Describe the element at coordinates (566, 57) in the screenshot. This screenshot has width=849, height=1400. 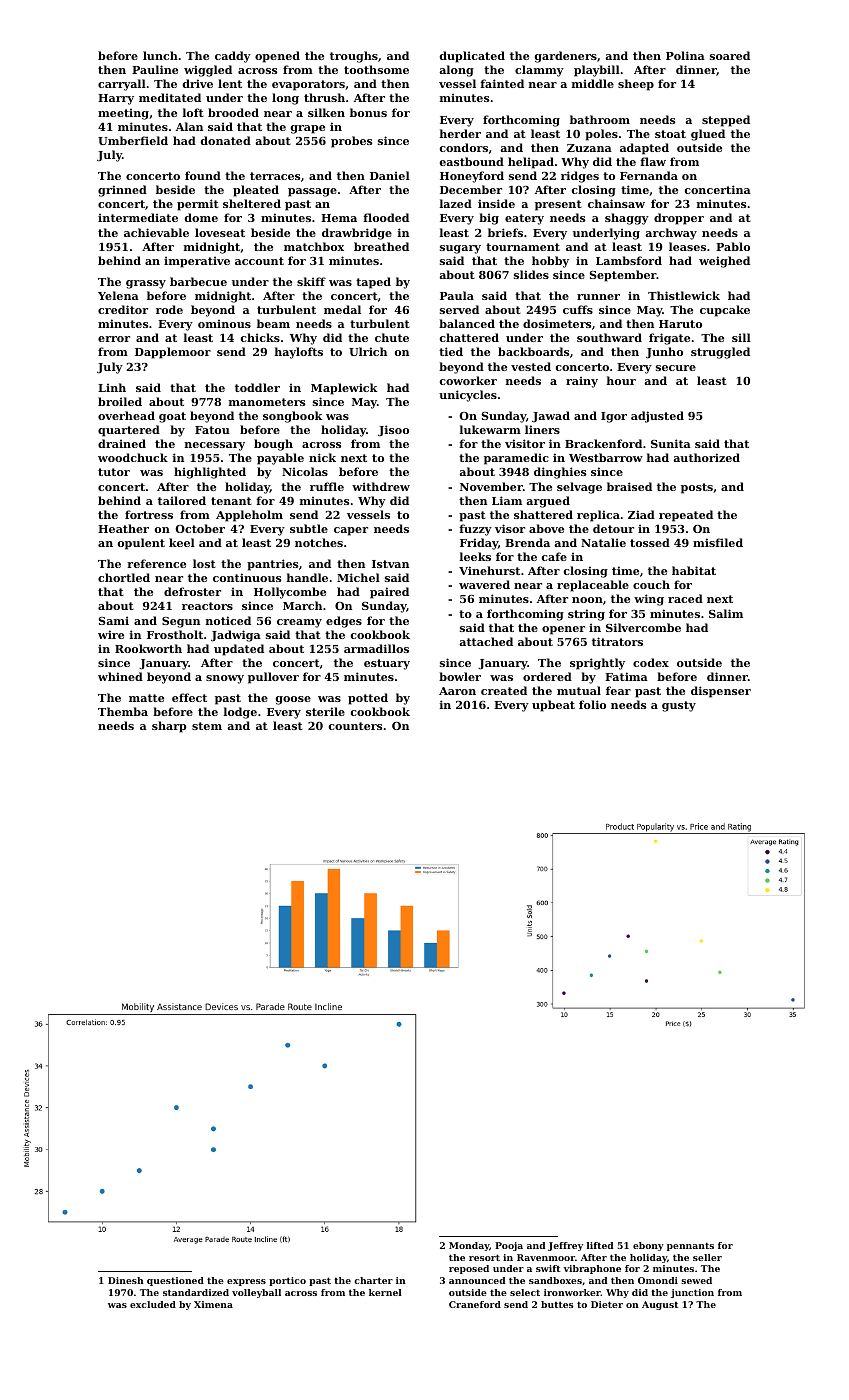
I see `gardeners` at that location.
